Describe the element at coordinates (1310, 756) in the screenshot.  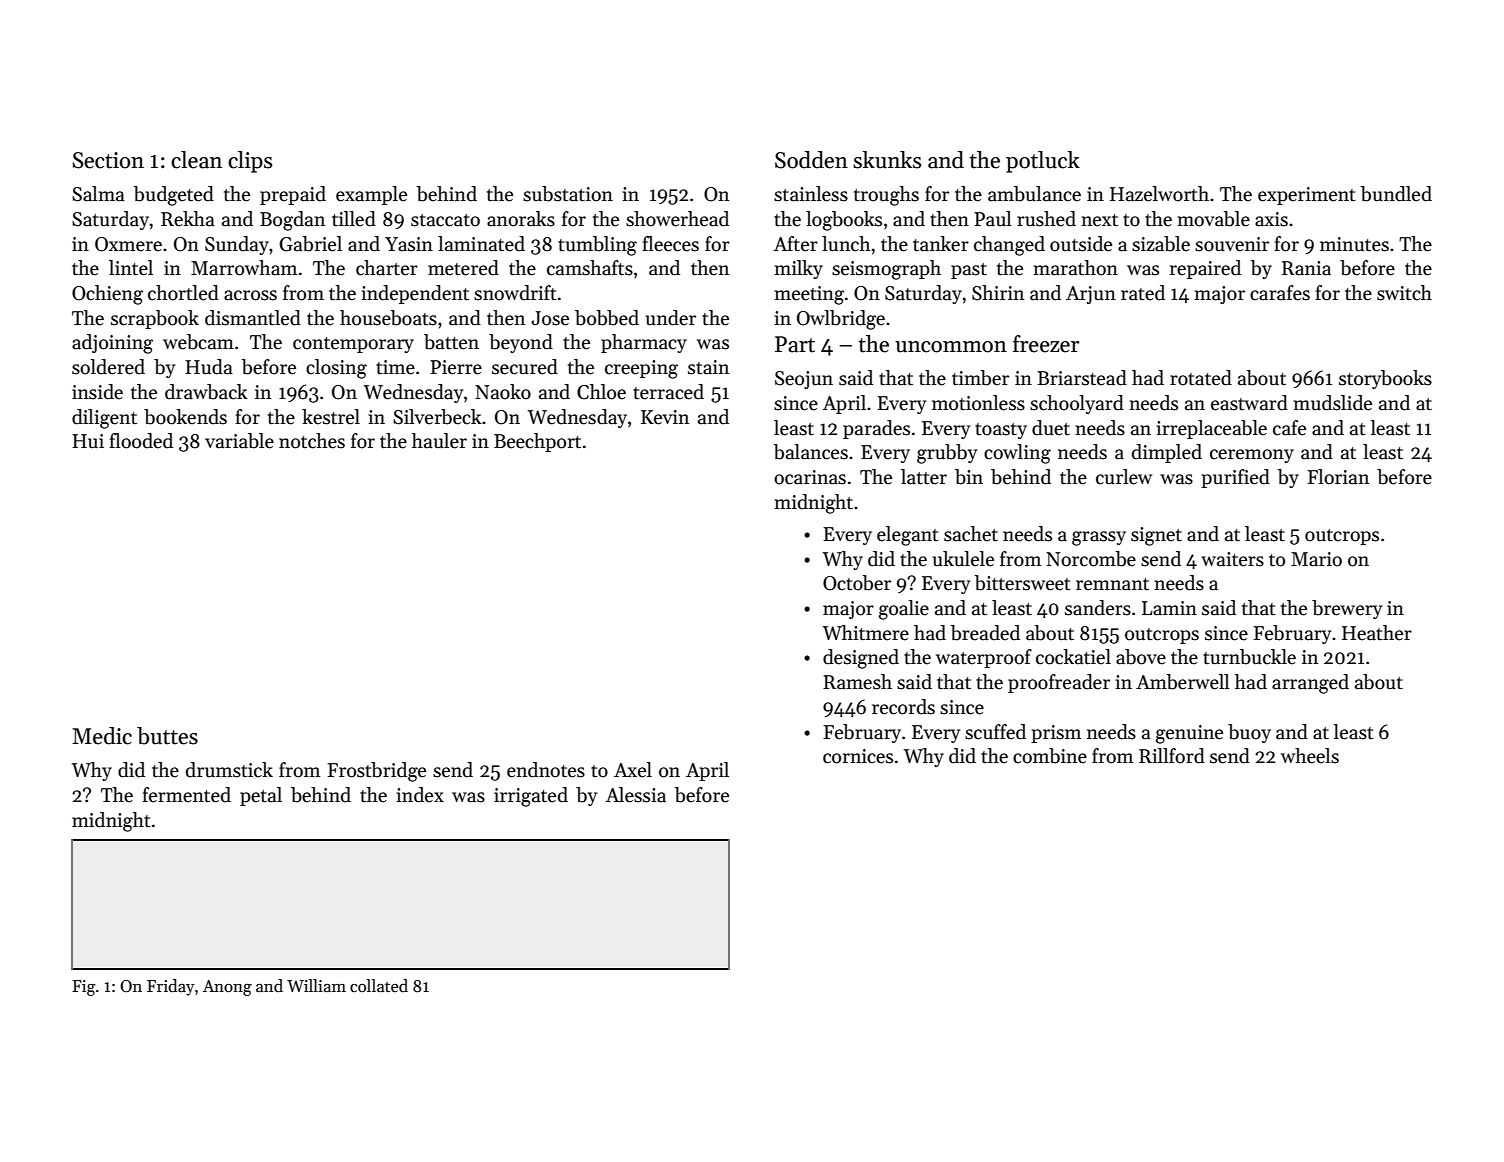
I see `wheels` at that location.
